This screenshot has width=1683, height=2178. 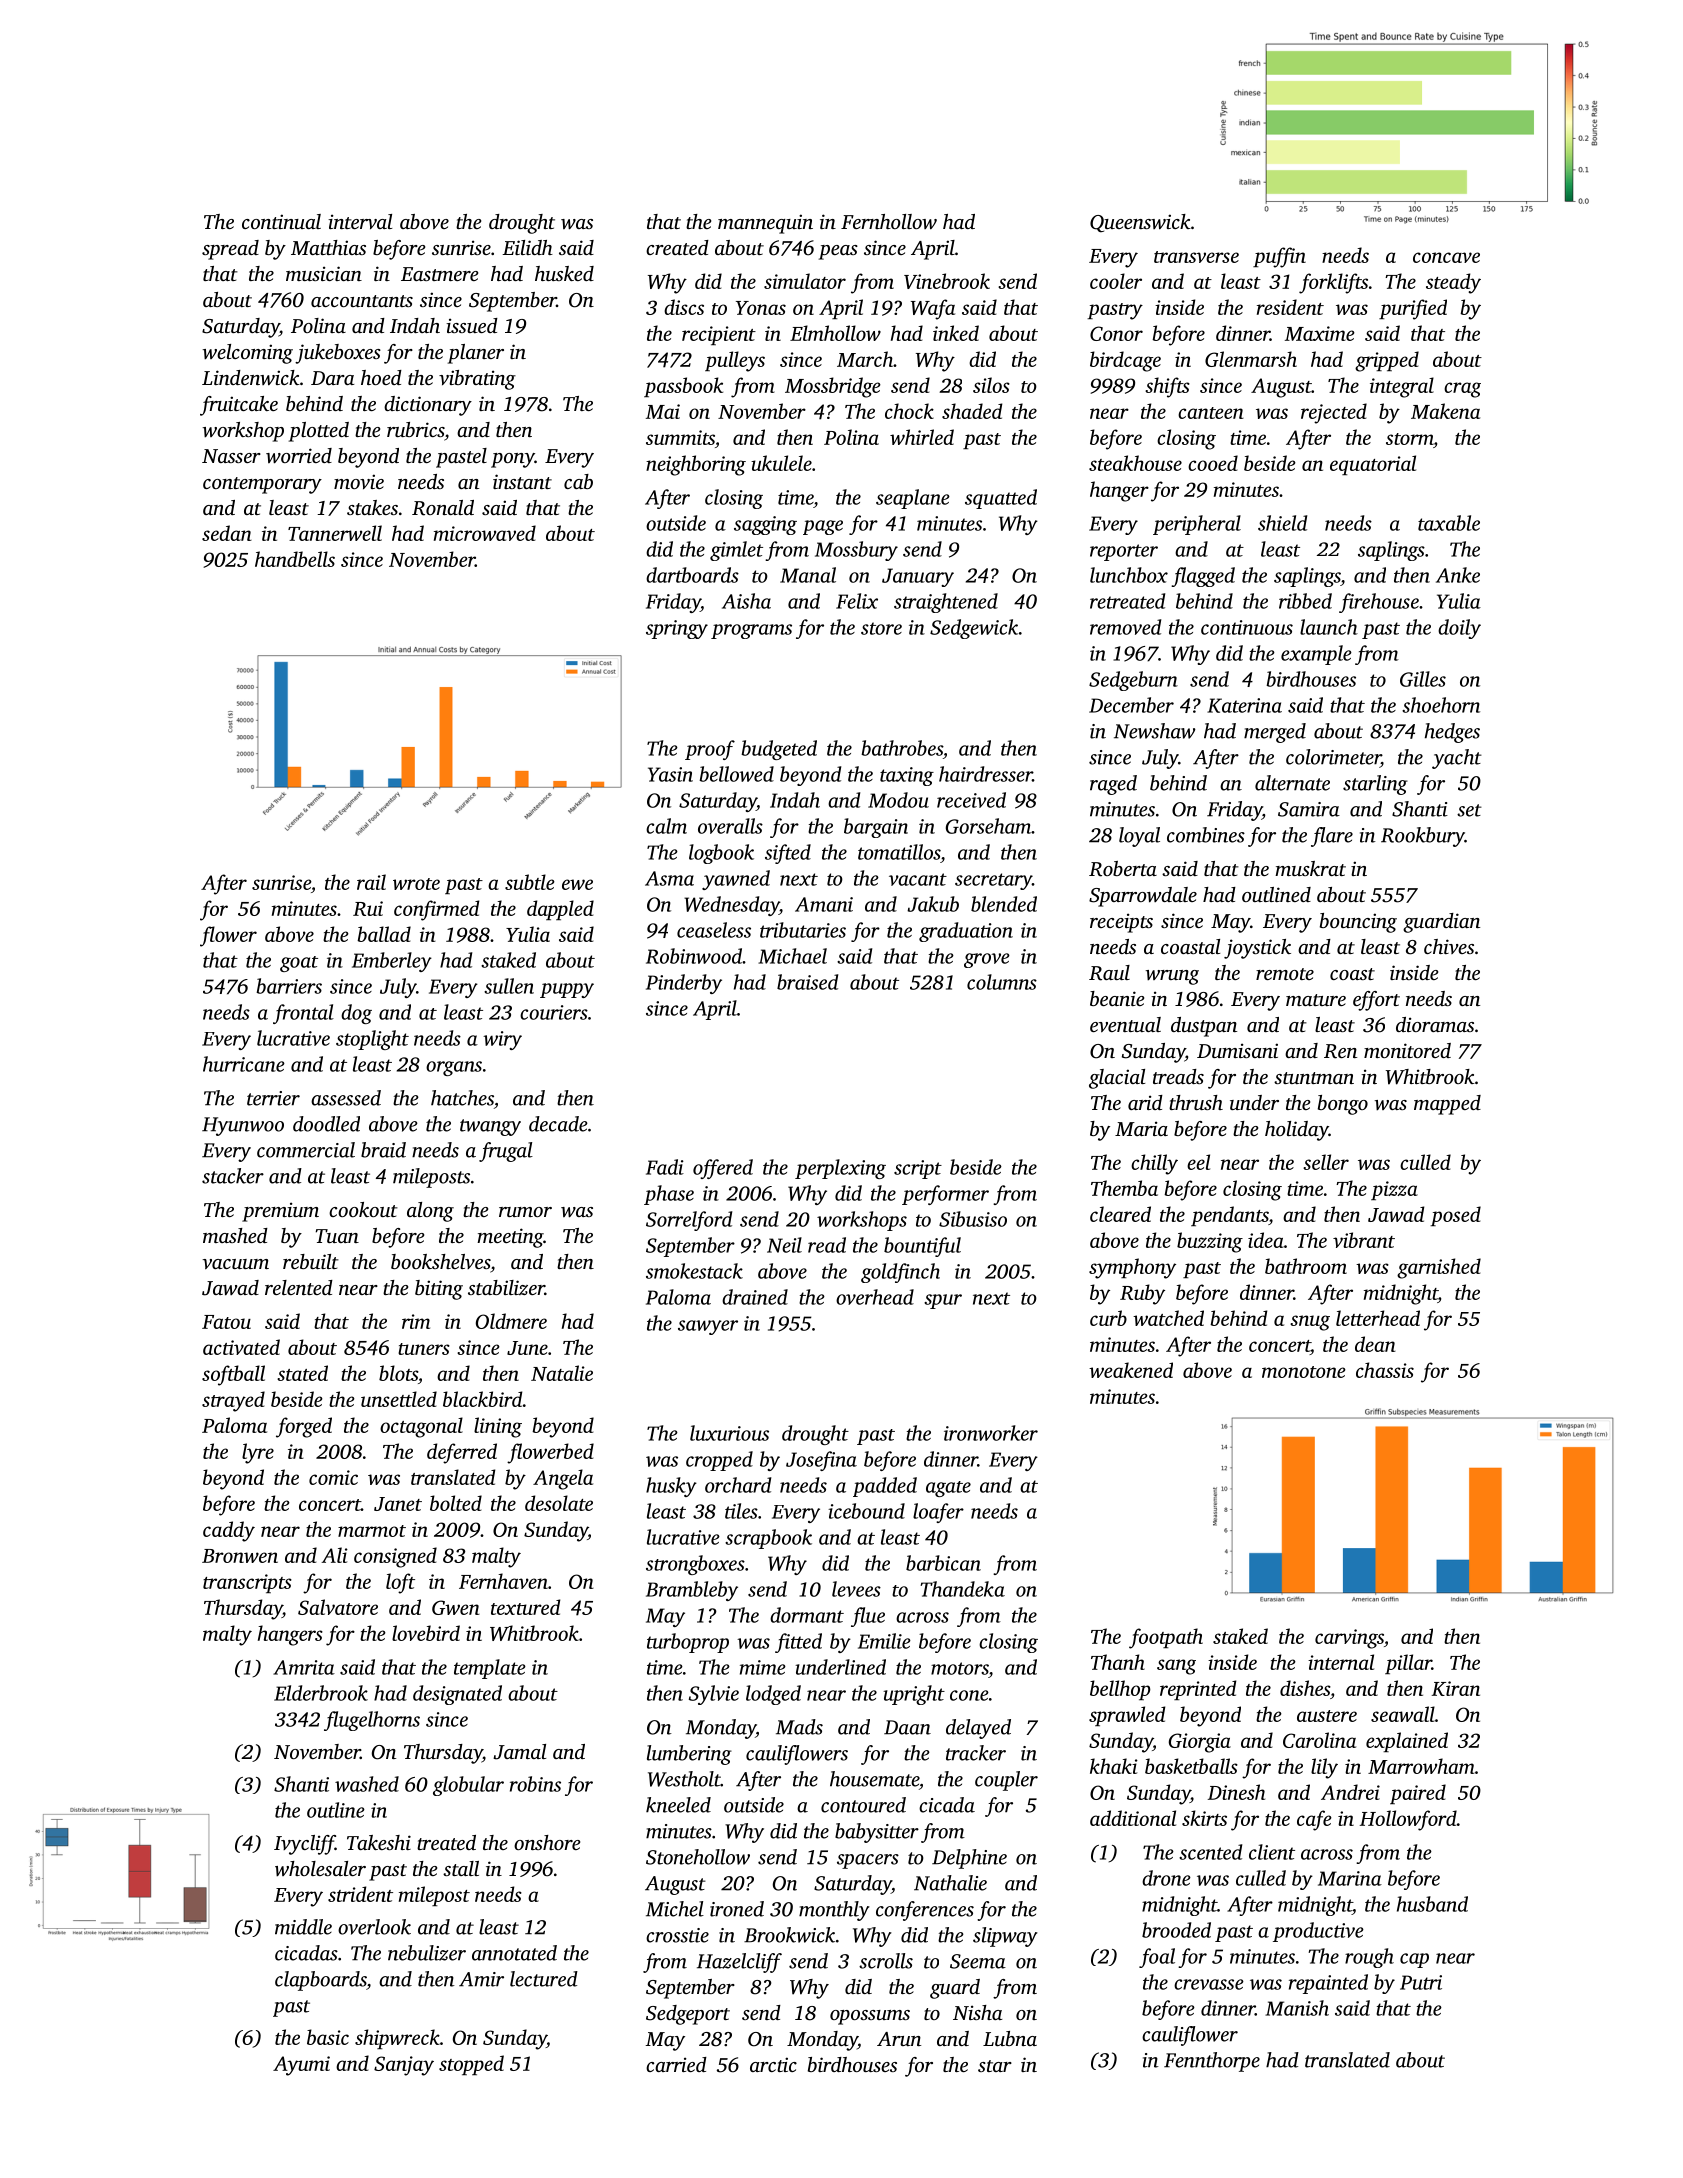 What do you see at coordinates (1333, 283) in the screenshot?
I see `forklifts` at bounding box center [1333, 283].
